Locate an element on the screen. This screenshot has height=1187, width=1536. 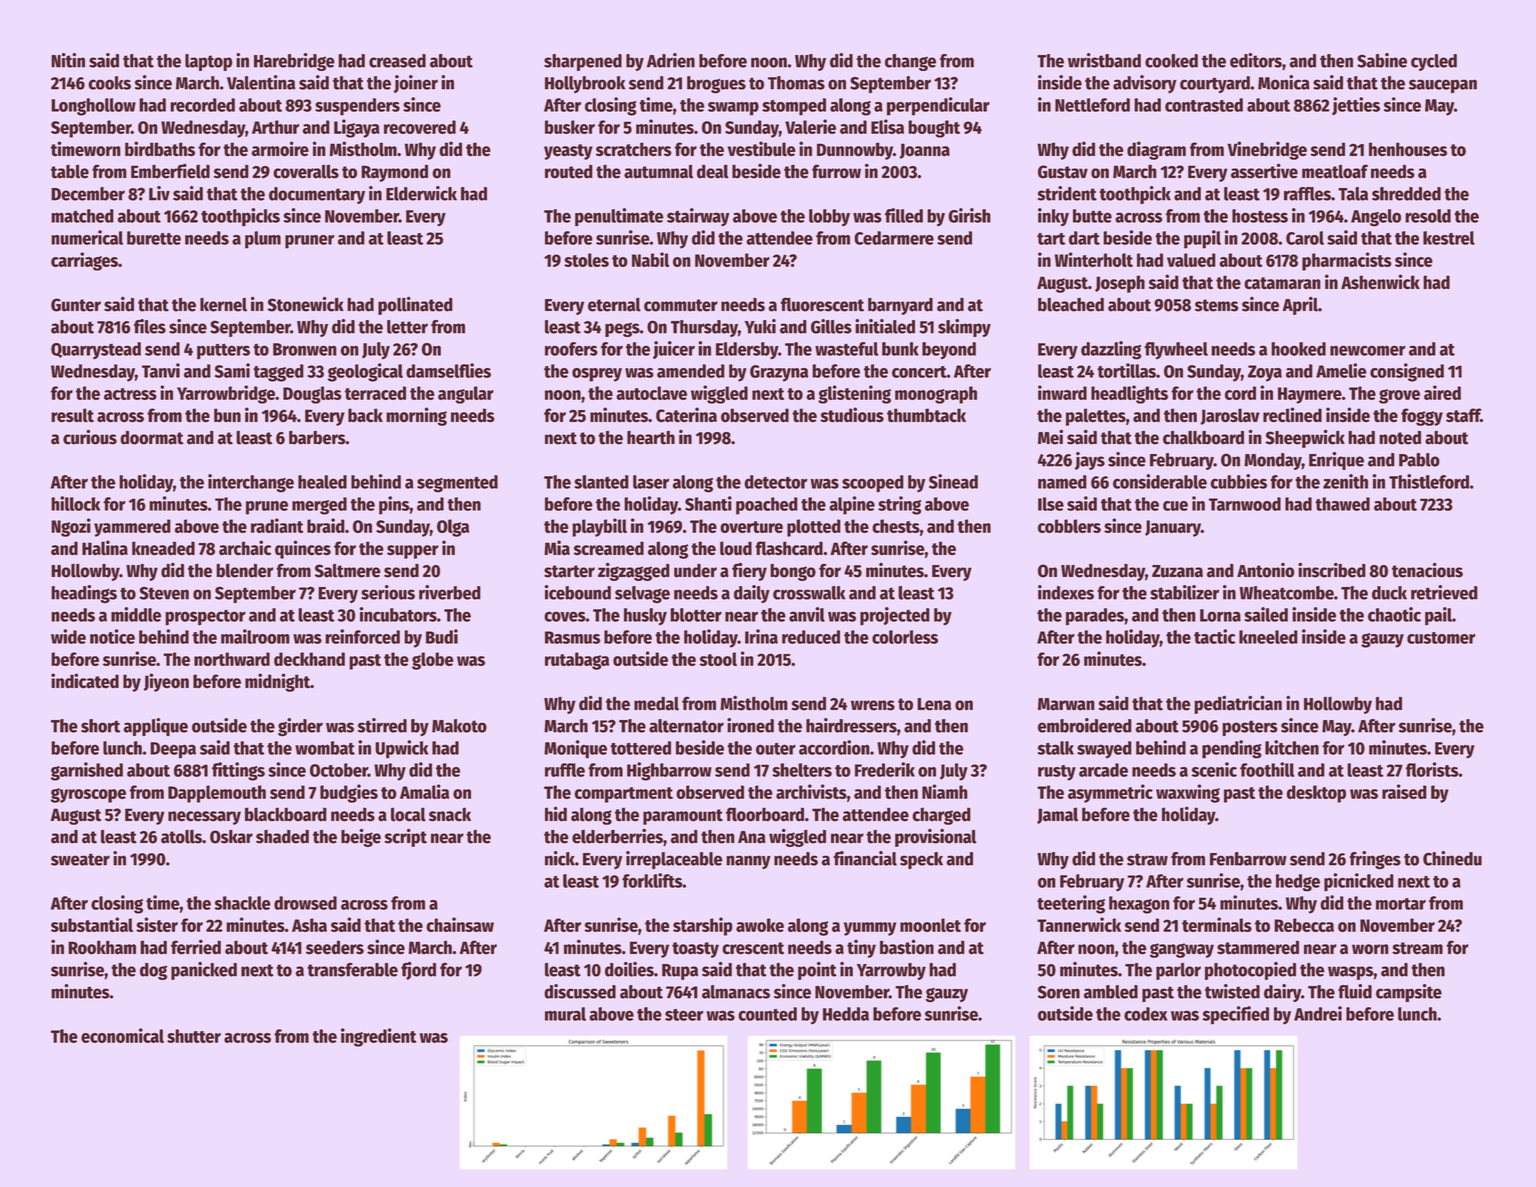
table is located at coordinates (70, 171).
